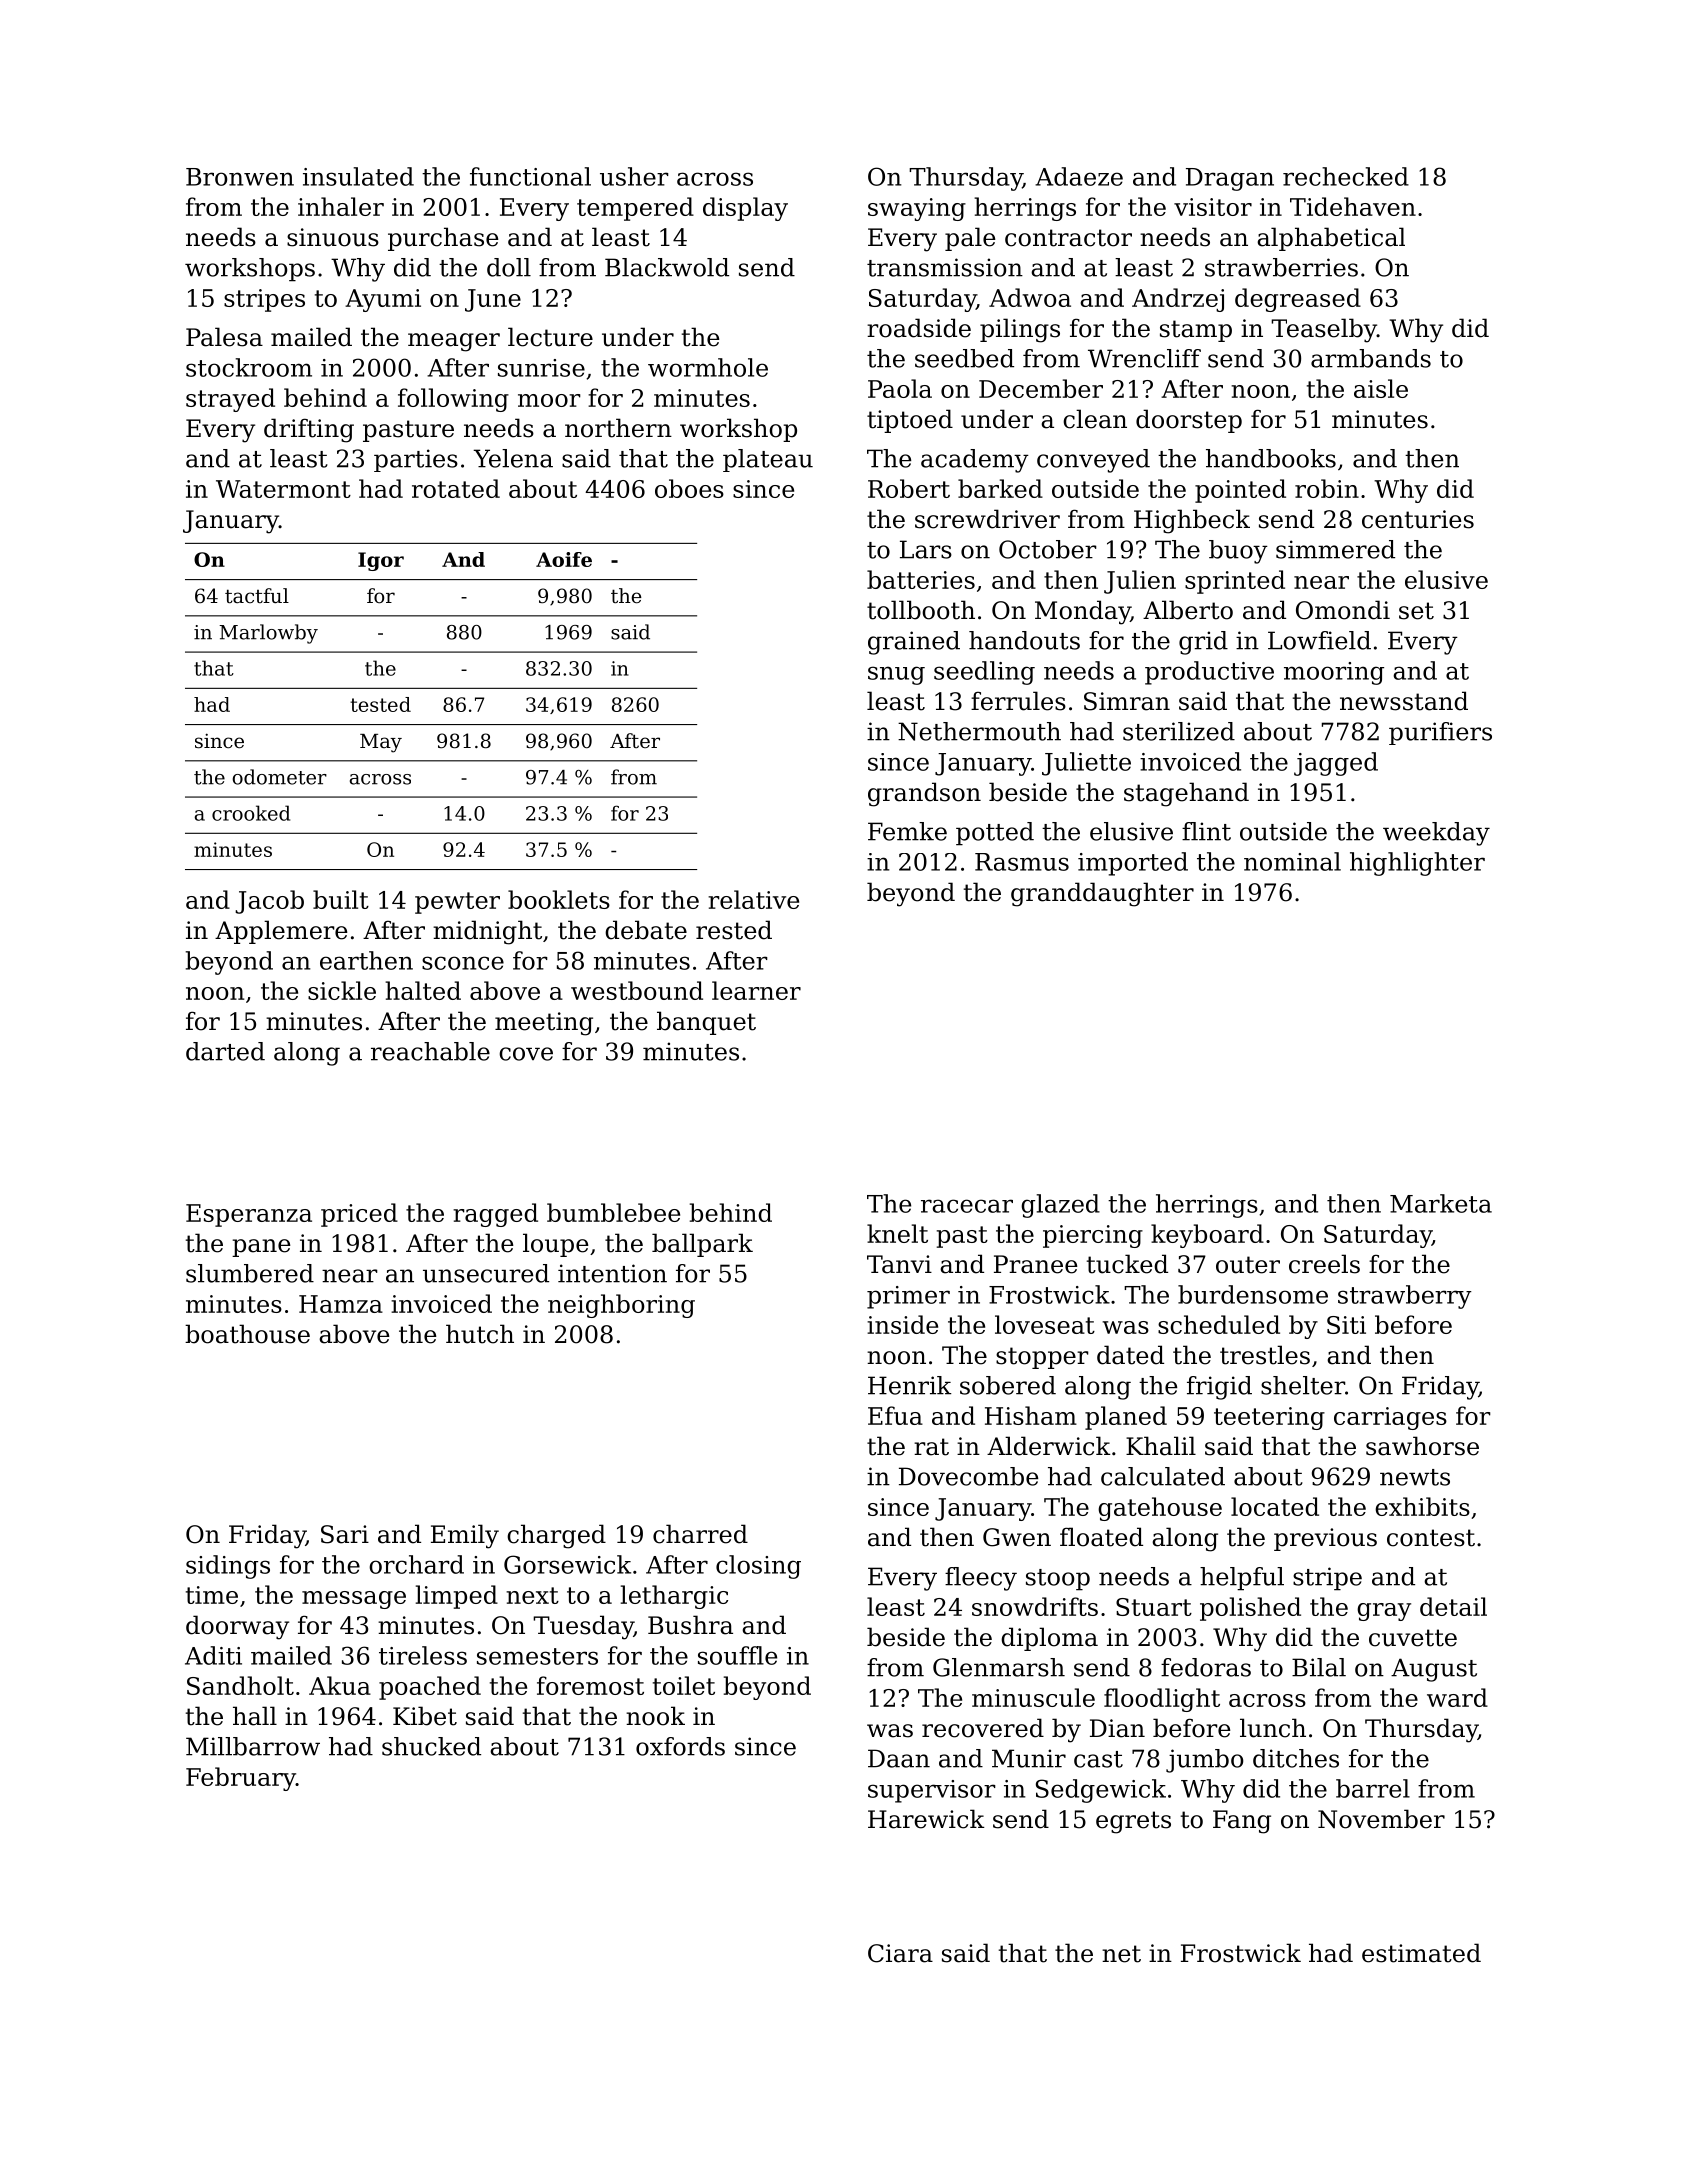 This document has width=1683, height=2178. What do you see at coordinates (358, 176) in the document?
I see `insulated` at bounding box center [358, 176].
